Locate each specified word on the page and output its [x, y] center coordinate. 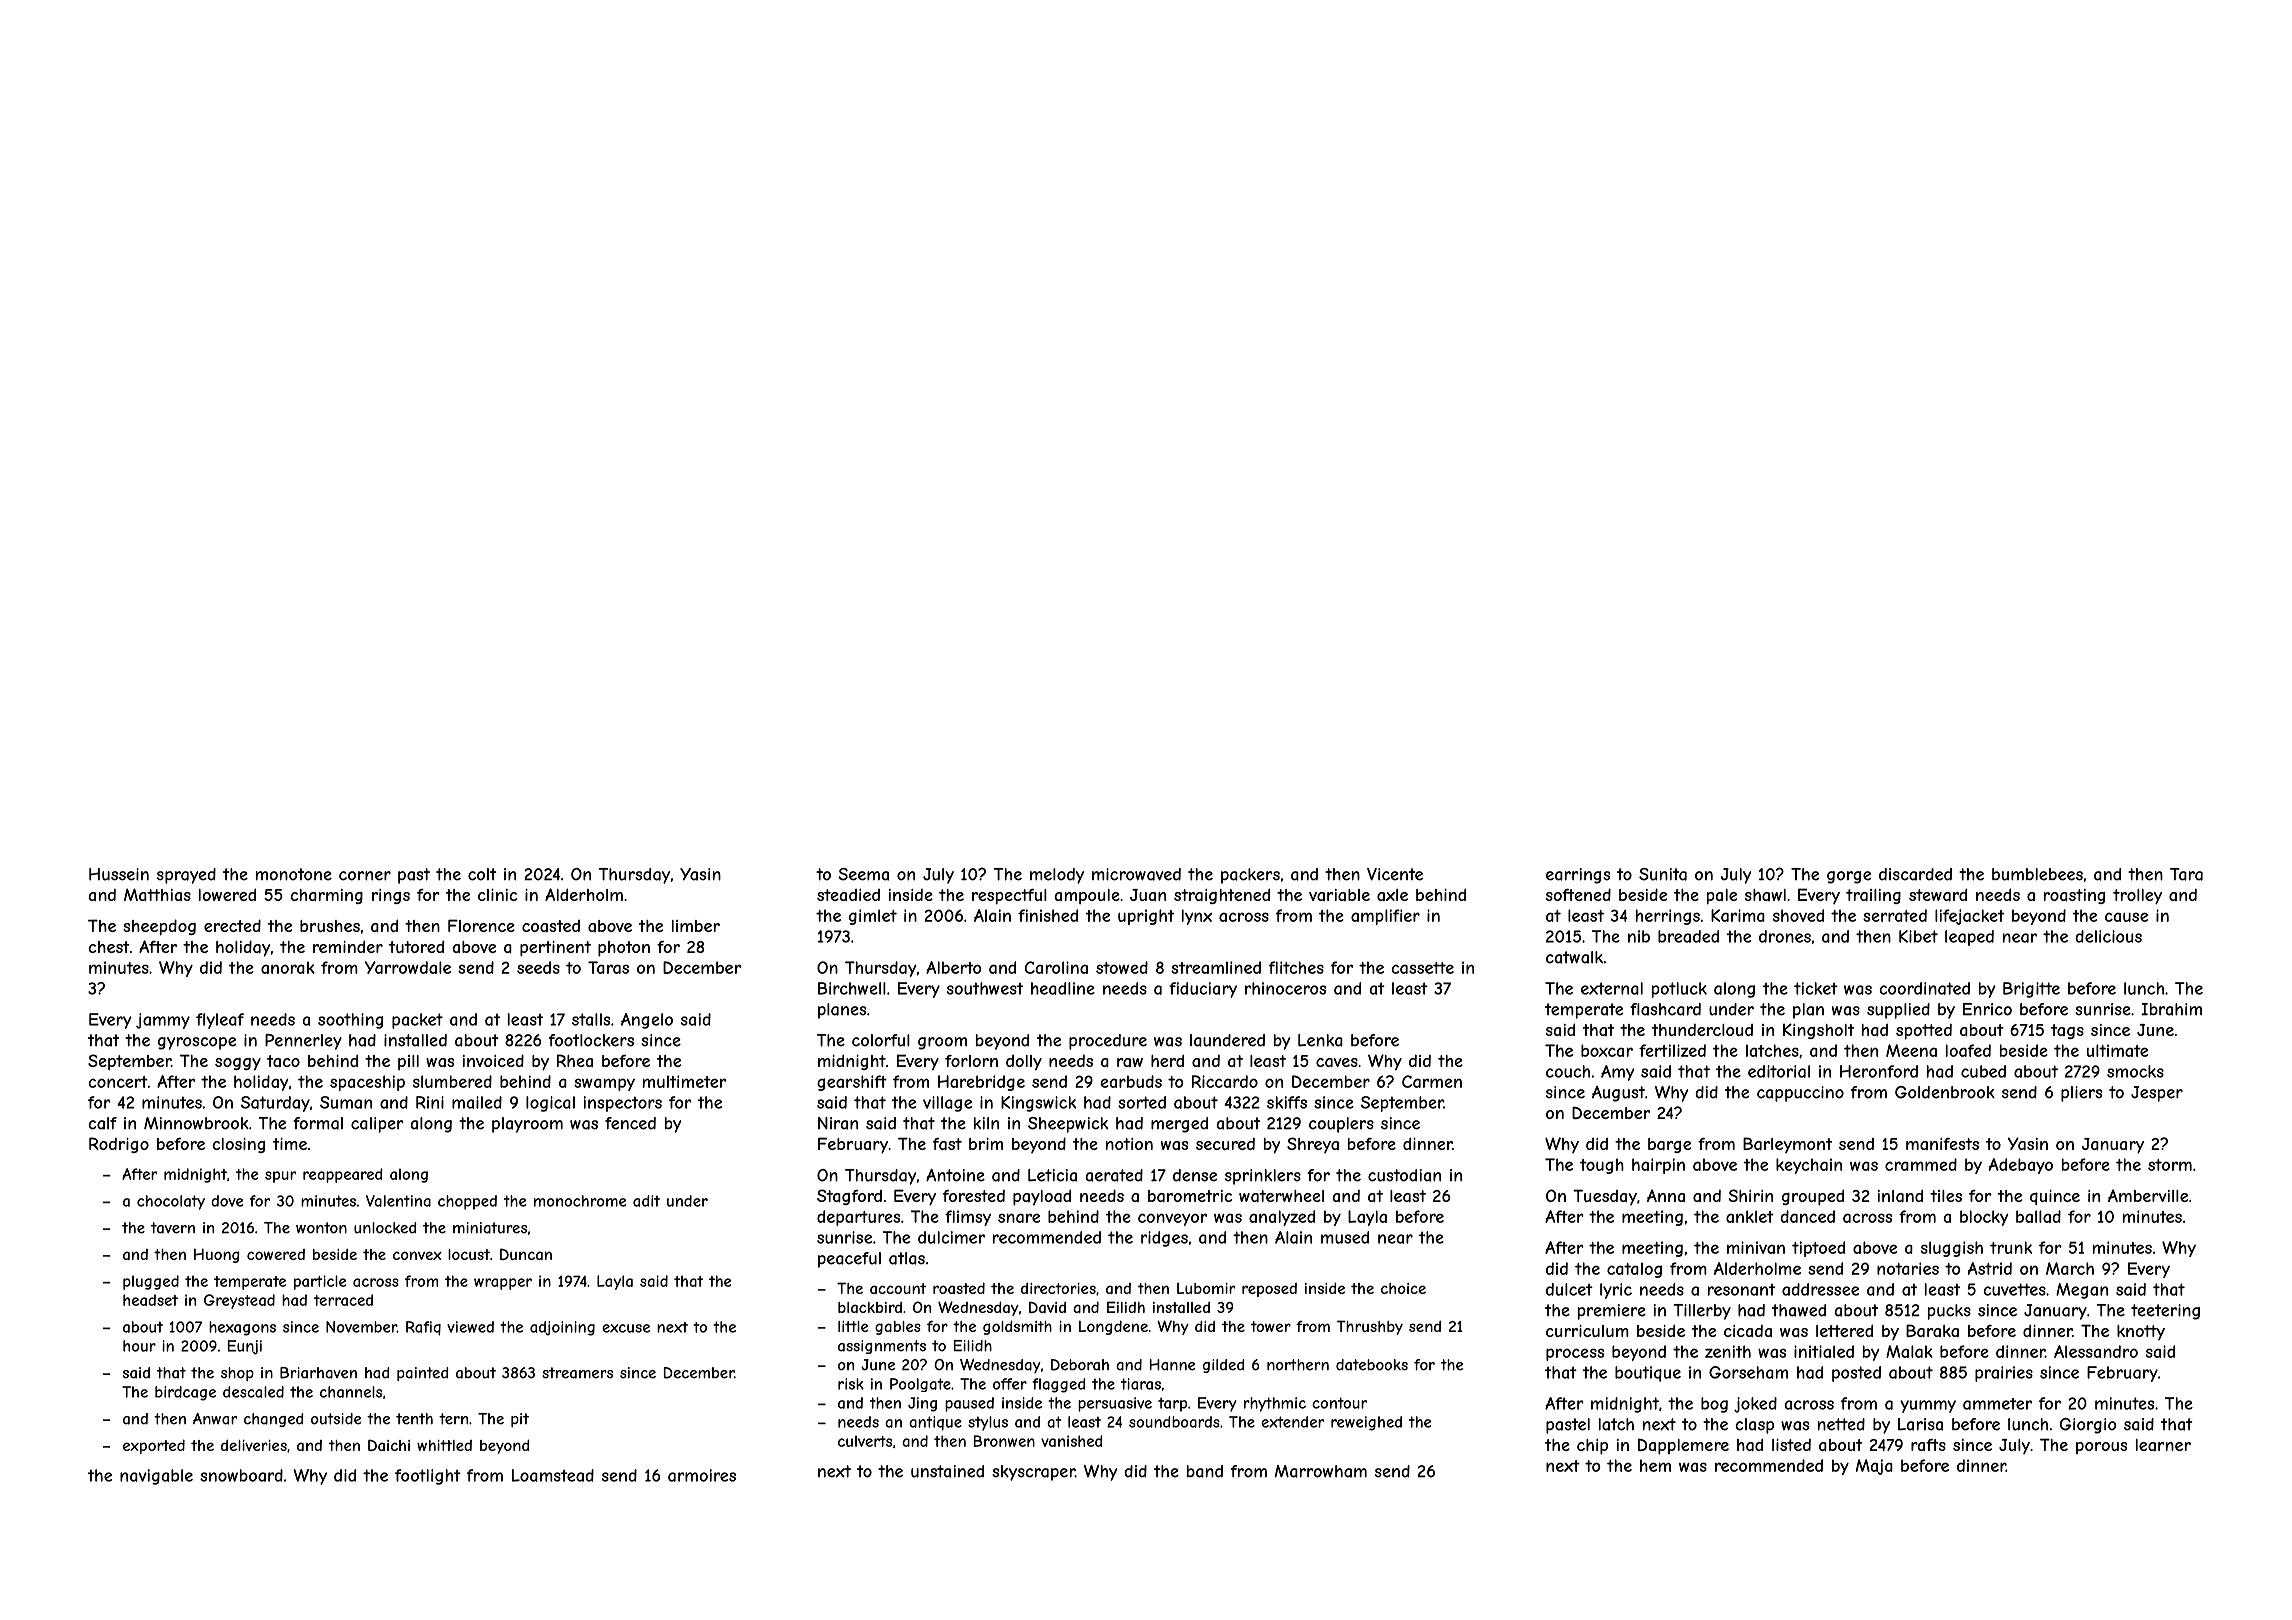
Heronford [1879, 1071]
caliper [377, 1125]
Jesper [2157, 1094]
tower [1271, 1326]
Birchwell [852, 988]
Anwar [215, 1419]
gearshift [852, 1083]
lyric [1616, 1291]
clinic [497, 895]
